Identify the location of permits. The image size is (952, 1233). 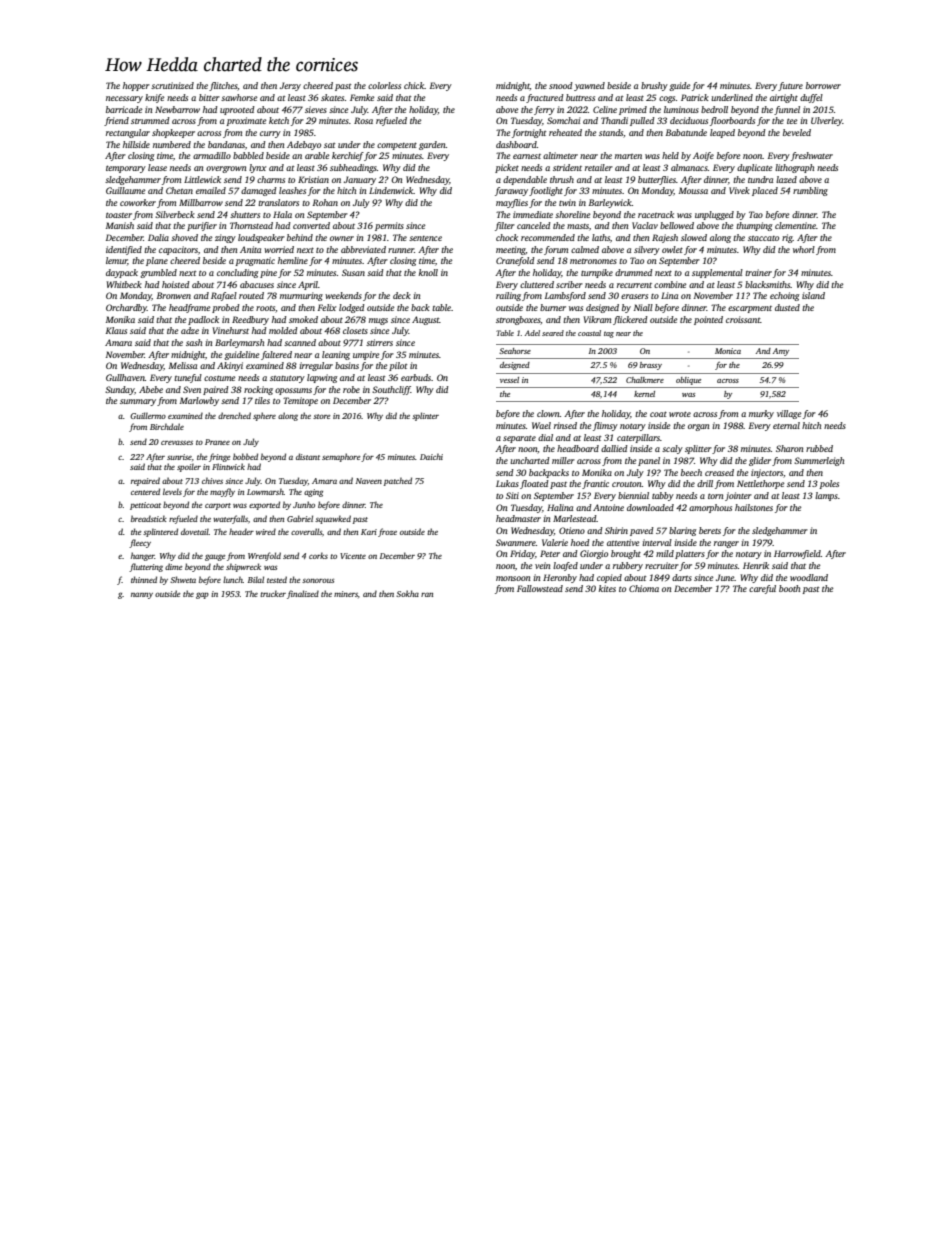
(389, 226).
